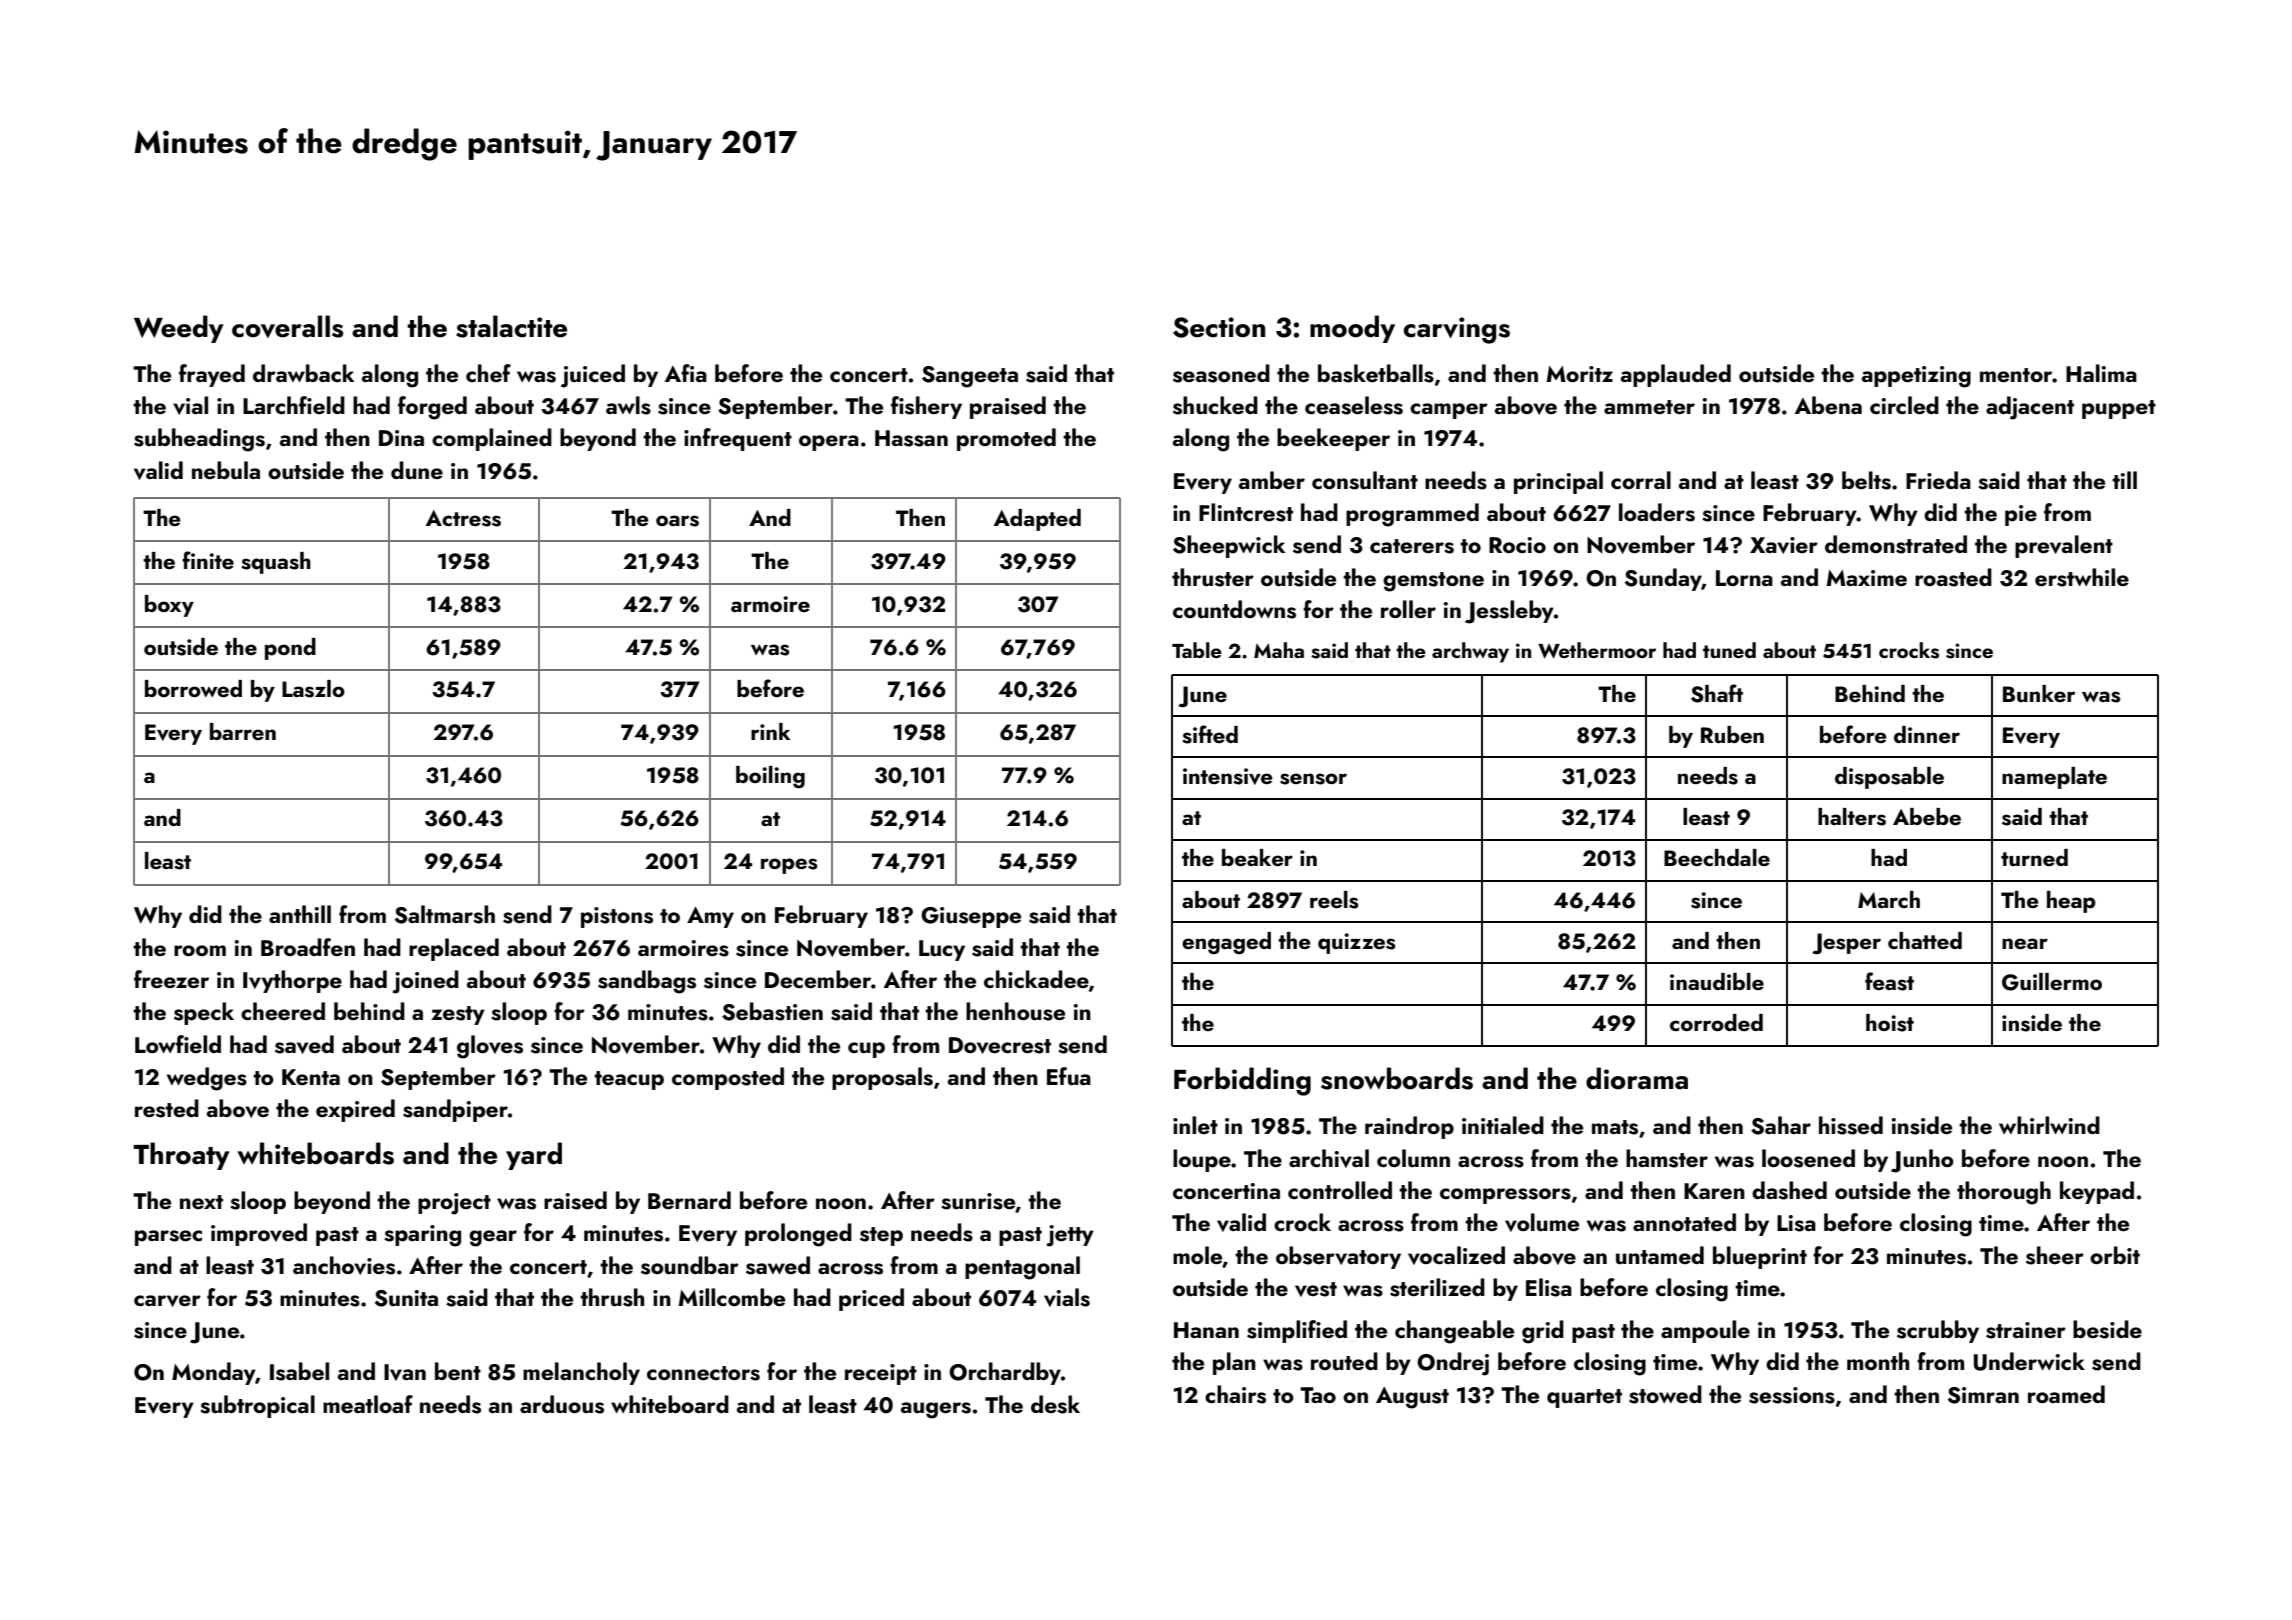 The height and width of the screenshot is (1620, 2292). I want to click on mentor, so click(2016, 375).
